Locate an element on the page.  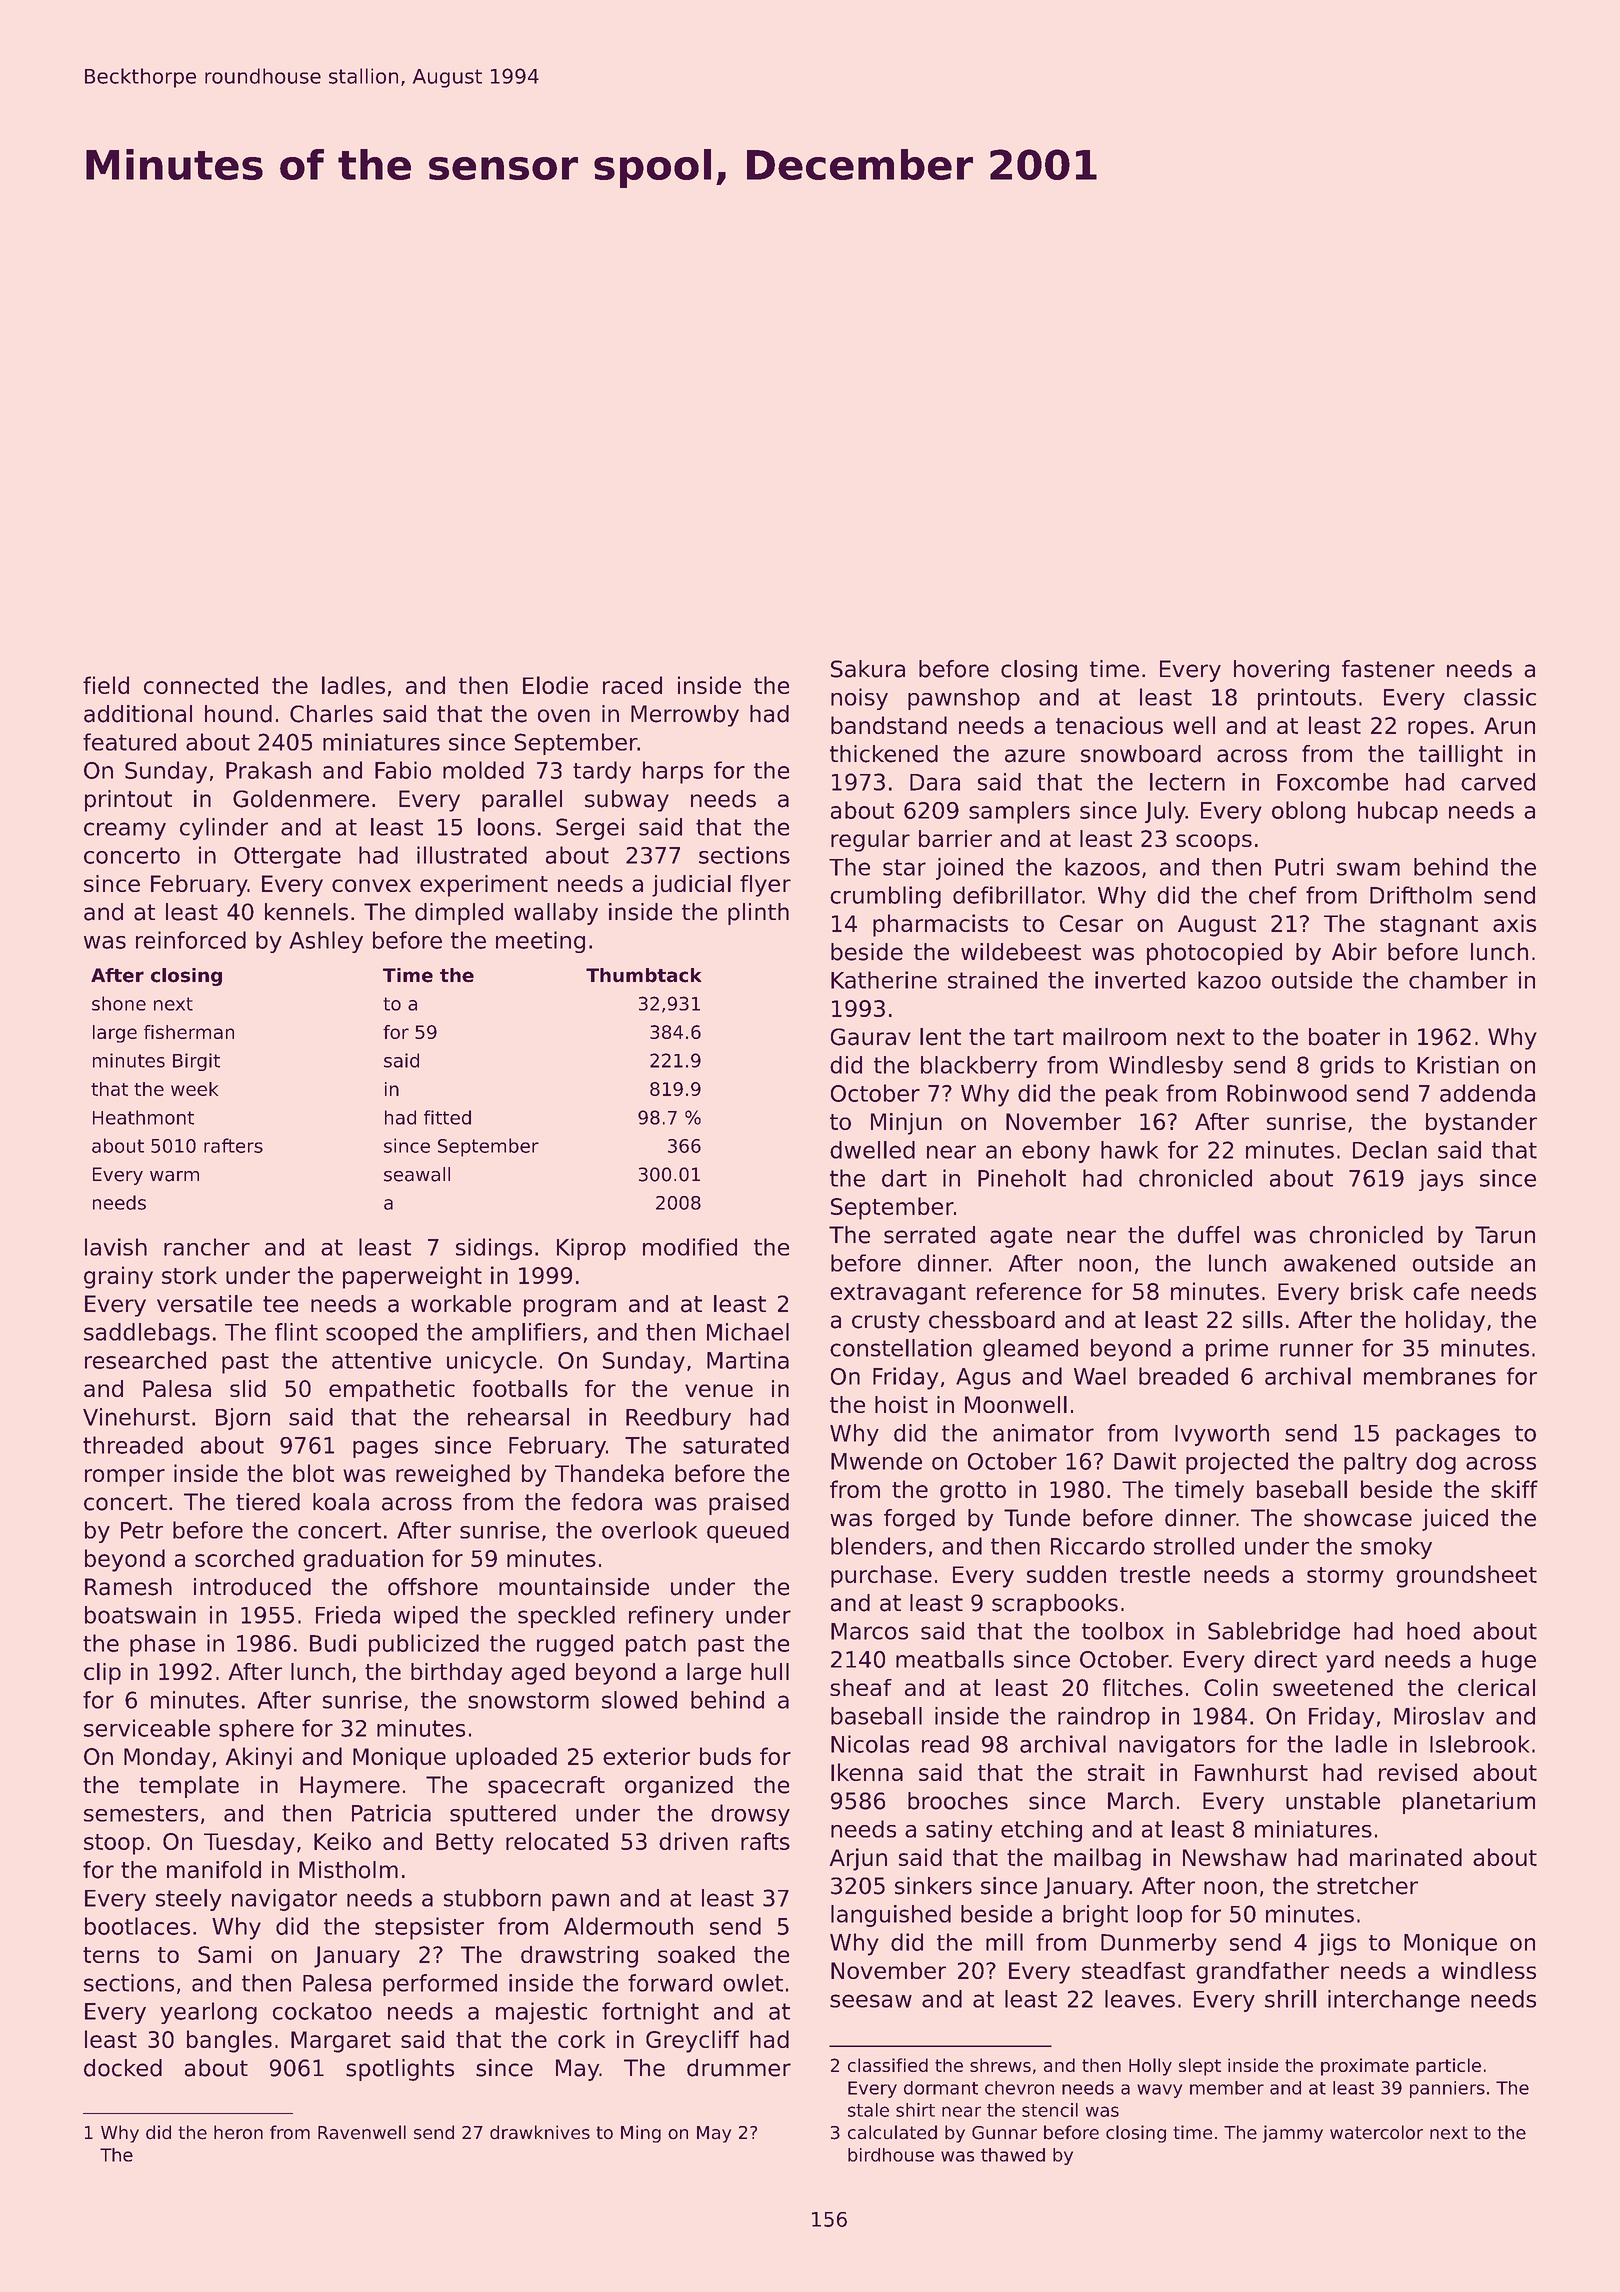
stale is located at coordinates (868, 2110).
